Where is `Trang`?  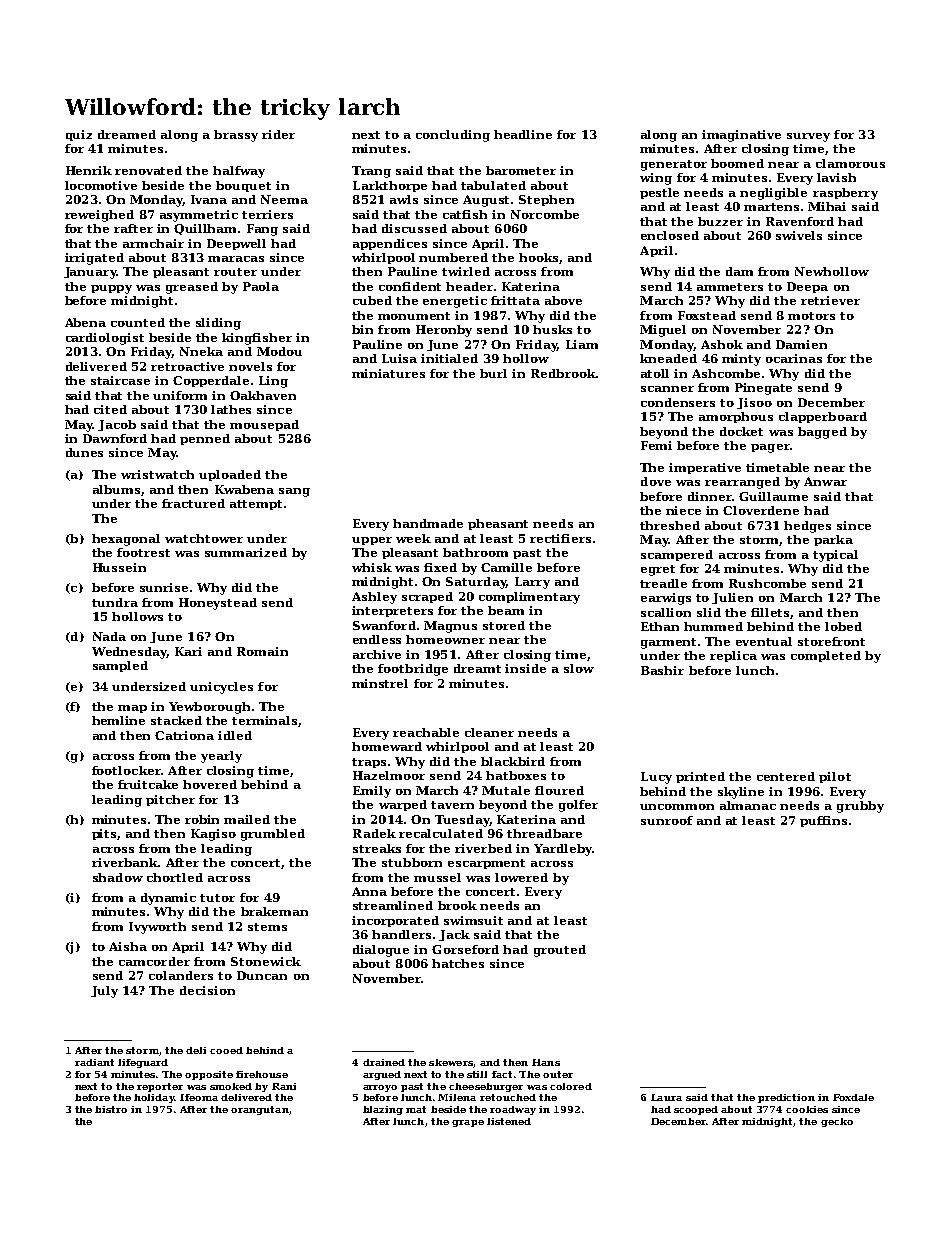
Trang is located at coordinates (371, 172).
